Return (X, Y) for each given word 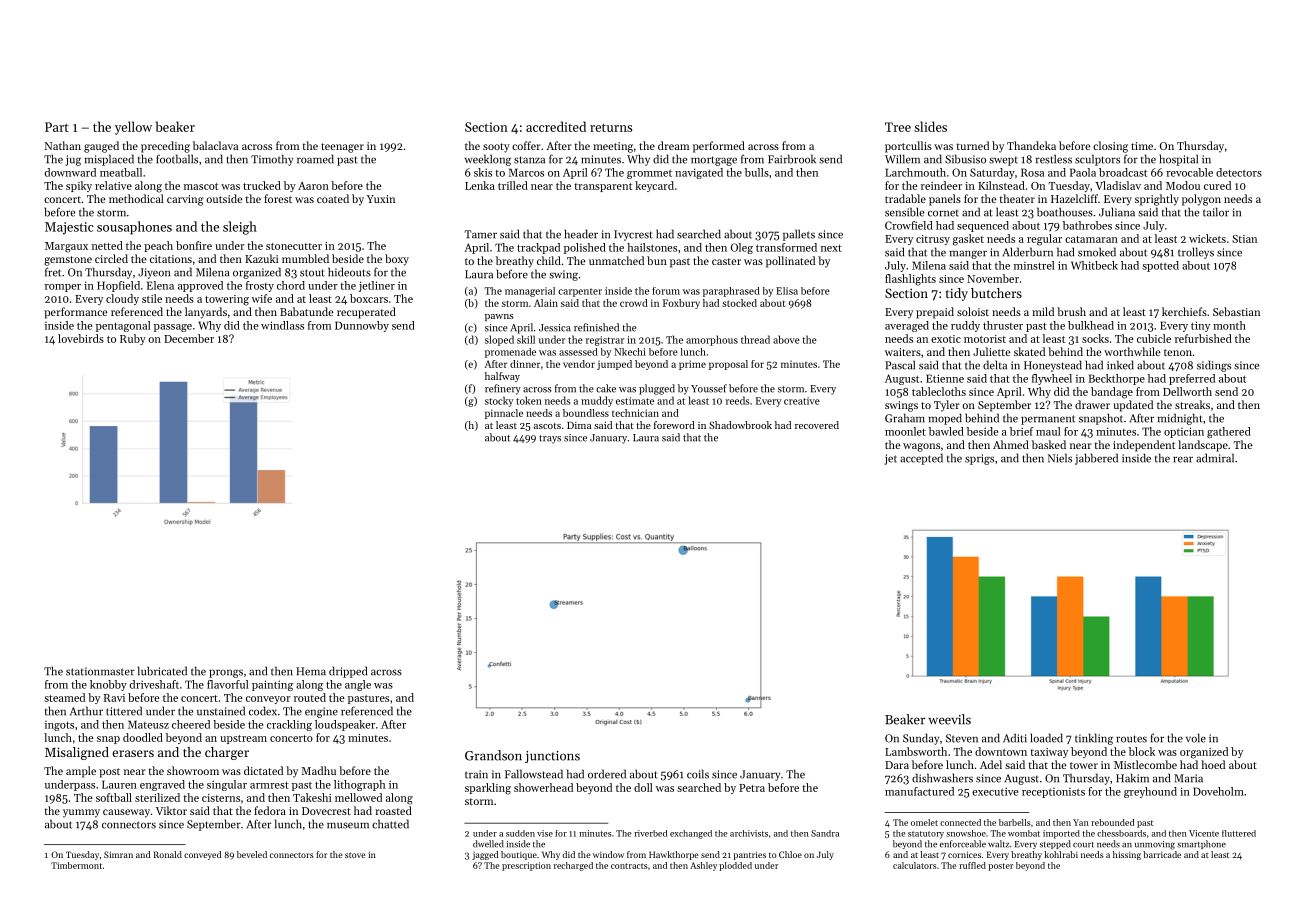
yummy (81, 813)
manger (968, 254)
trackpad (538, 248)
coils (698, 774)
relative (113, 185)
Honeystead (1053, 366)
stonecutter (294, 246)
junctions (552, 757)
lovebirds (81, 338)
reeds (737, 400)
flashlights (910, 280)
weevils (949, 719)
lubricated (162, 671)
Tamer (481, 234)
